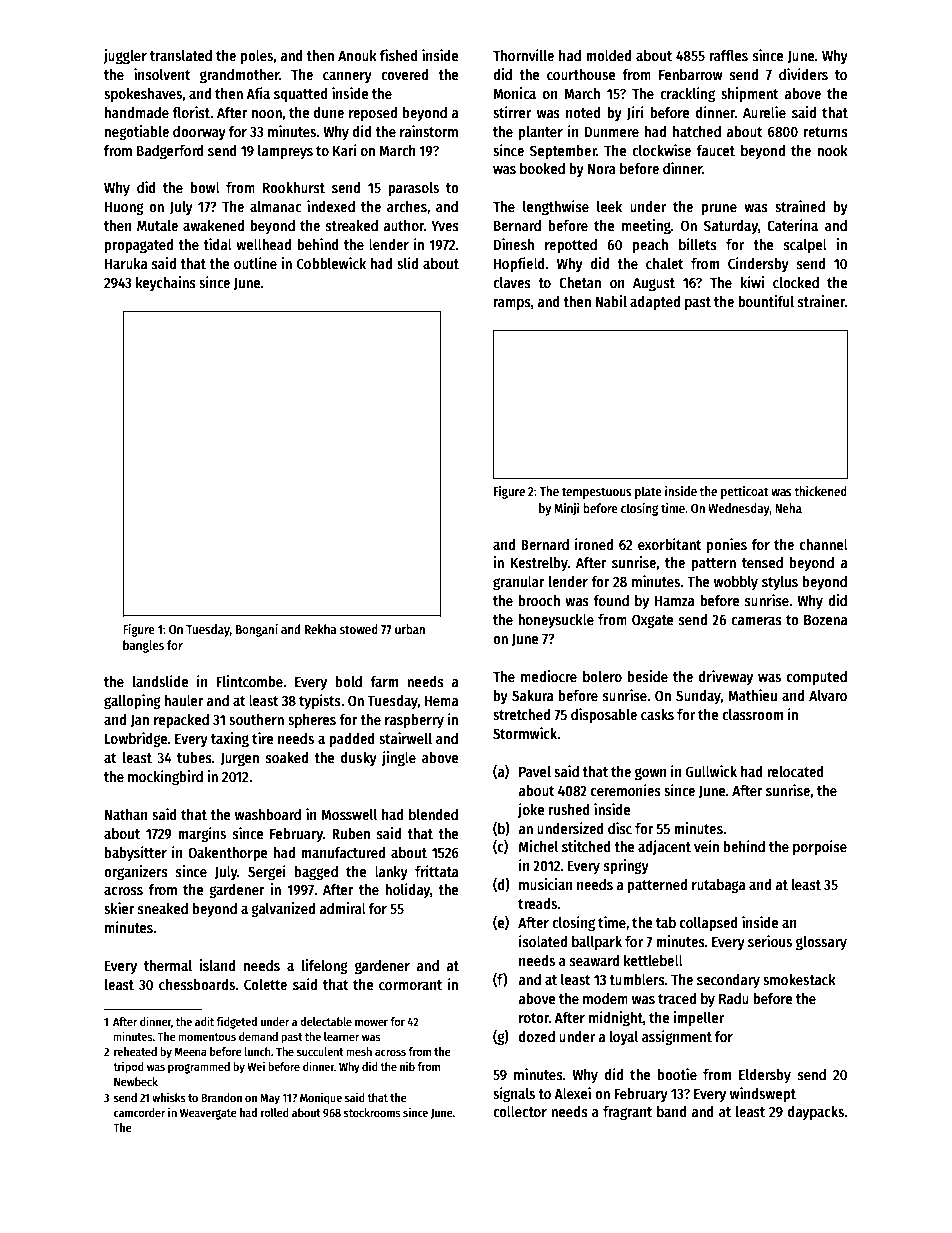 This document has height=1233, width=952. I want to click on brooch, so click(539, 600).
